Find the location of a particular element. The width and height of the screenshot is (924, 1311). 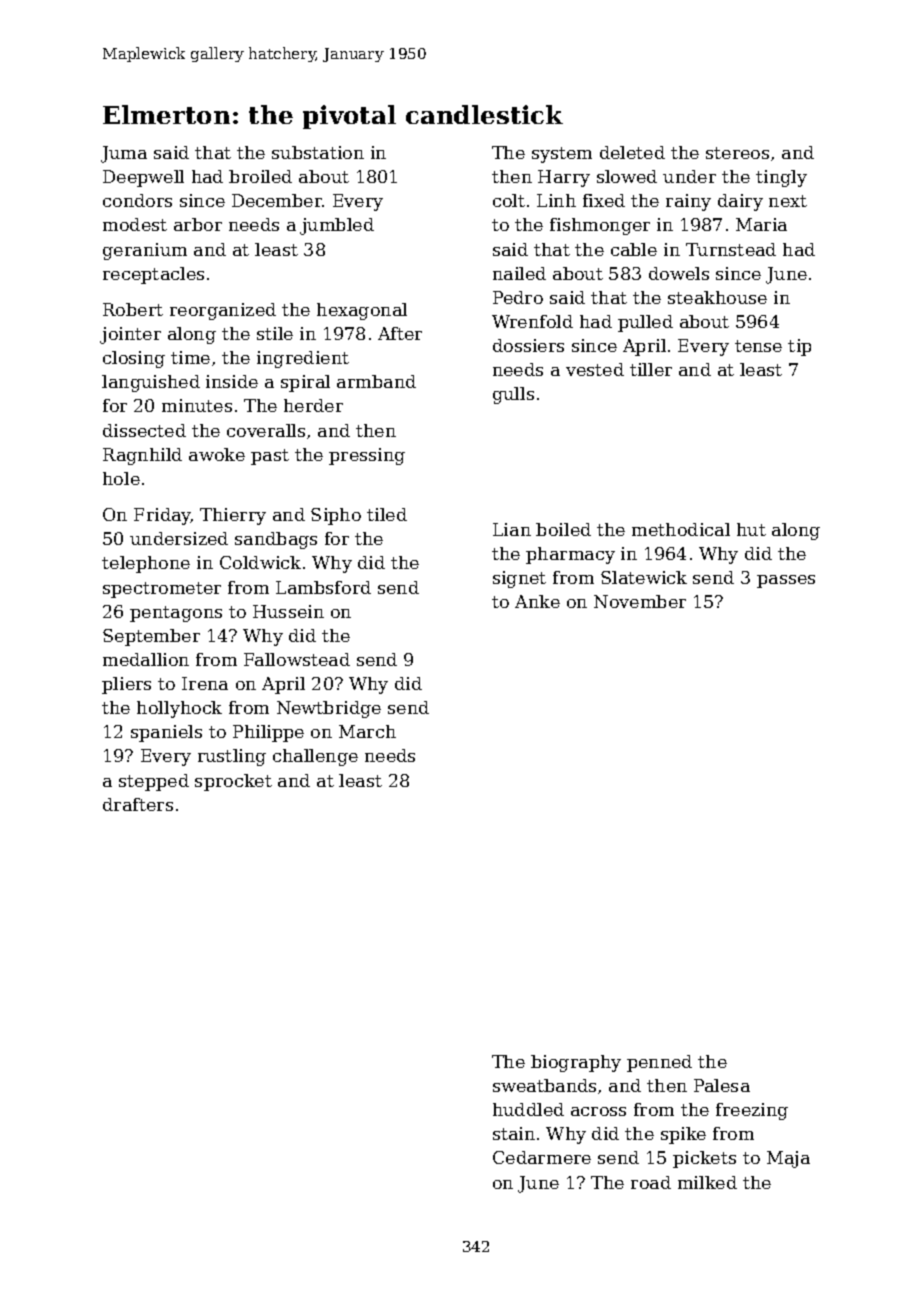

Anke is located at coordinates (537, 601).
